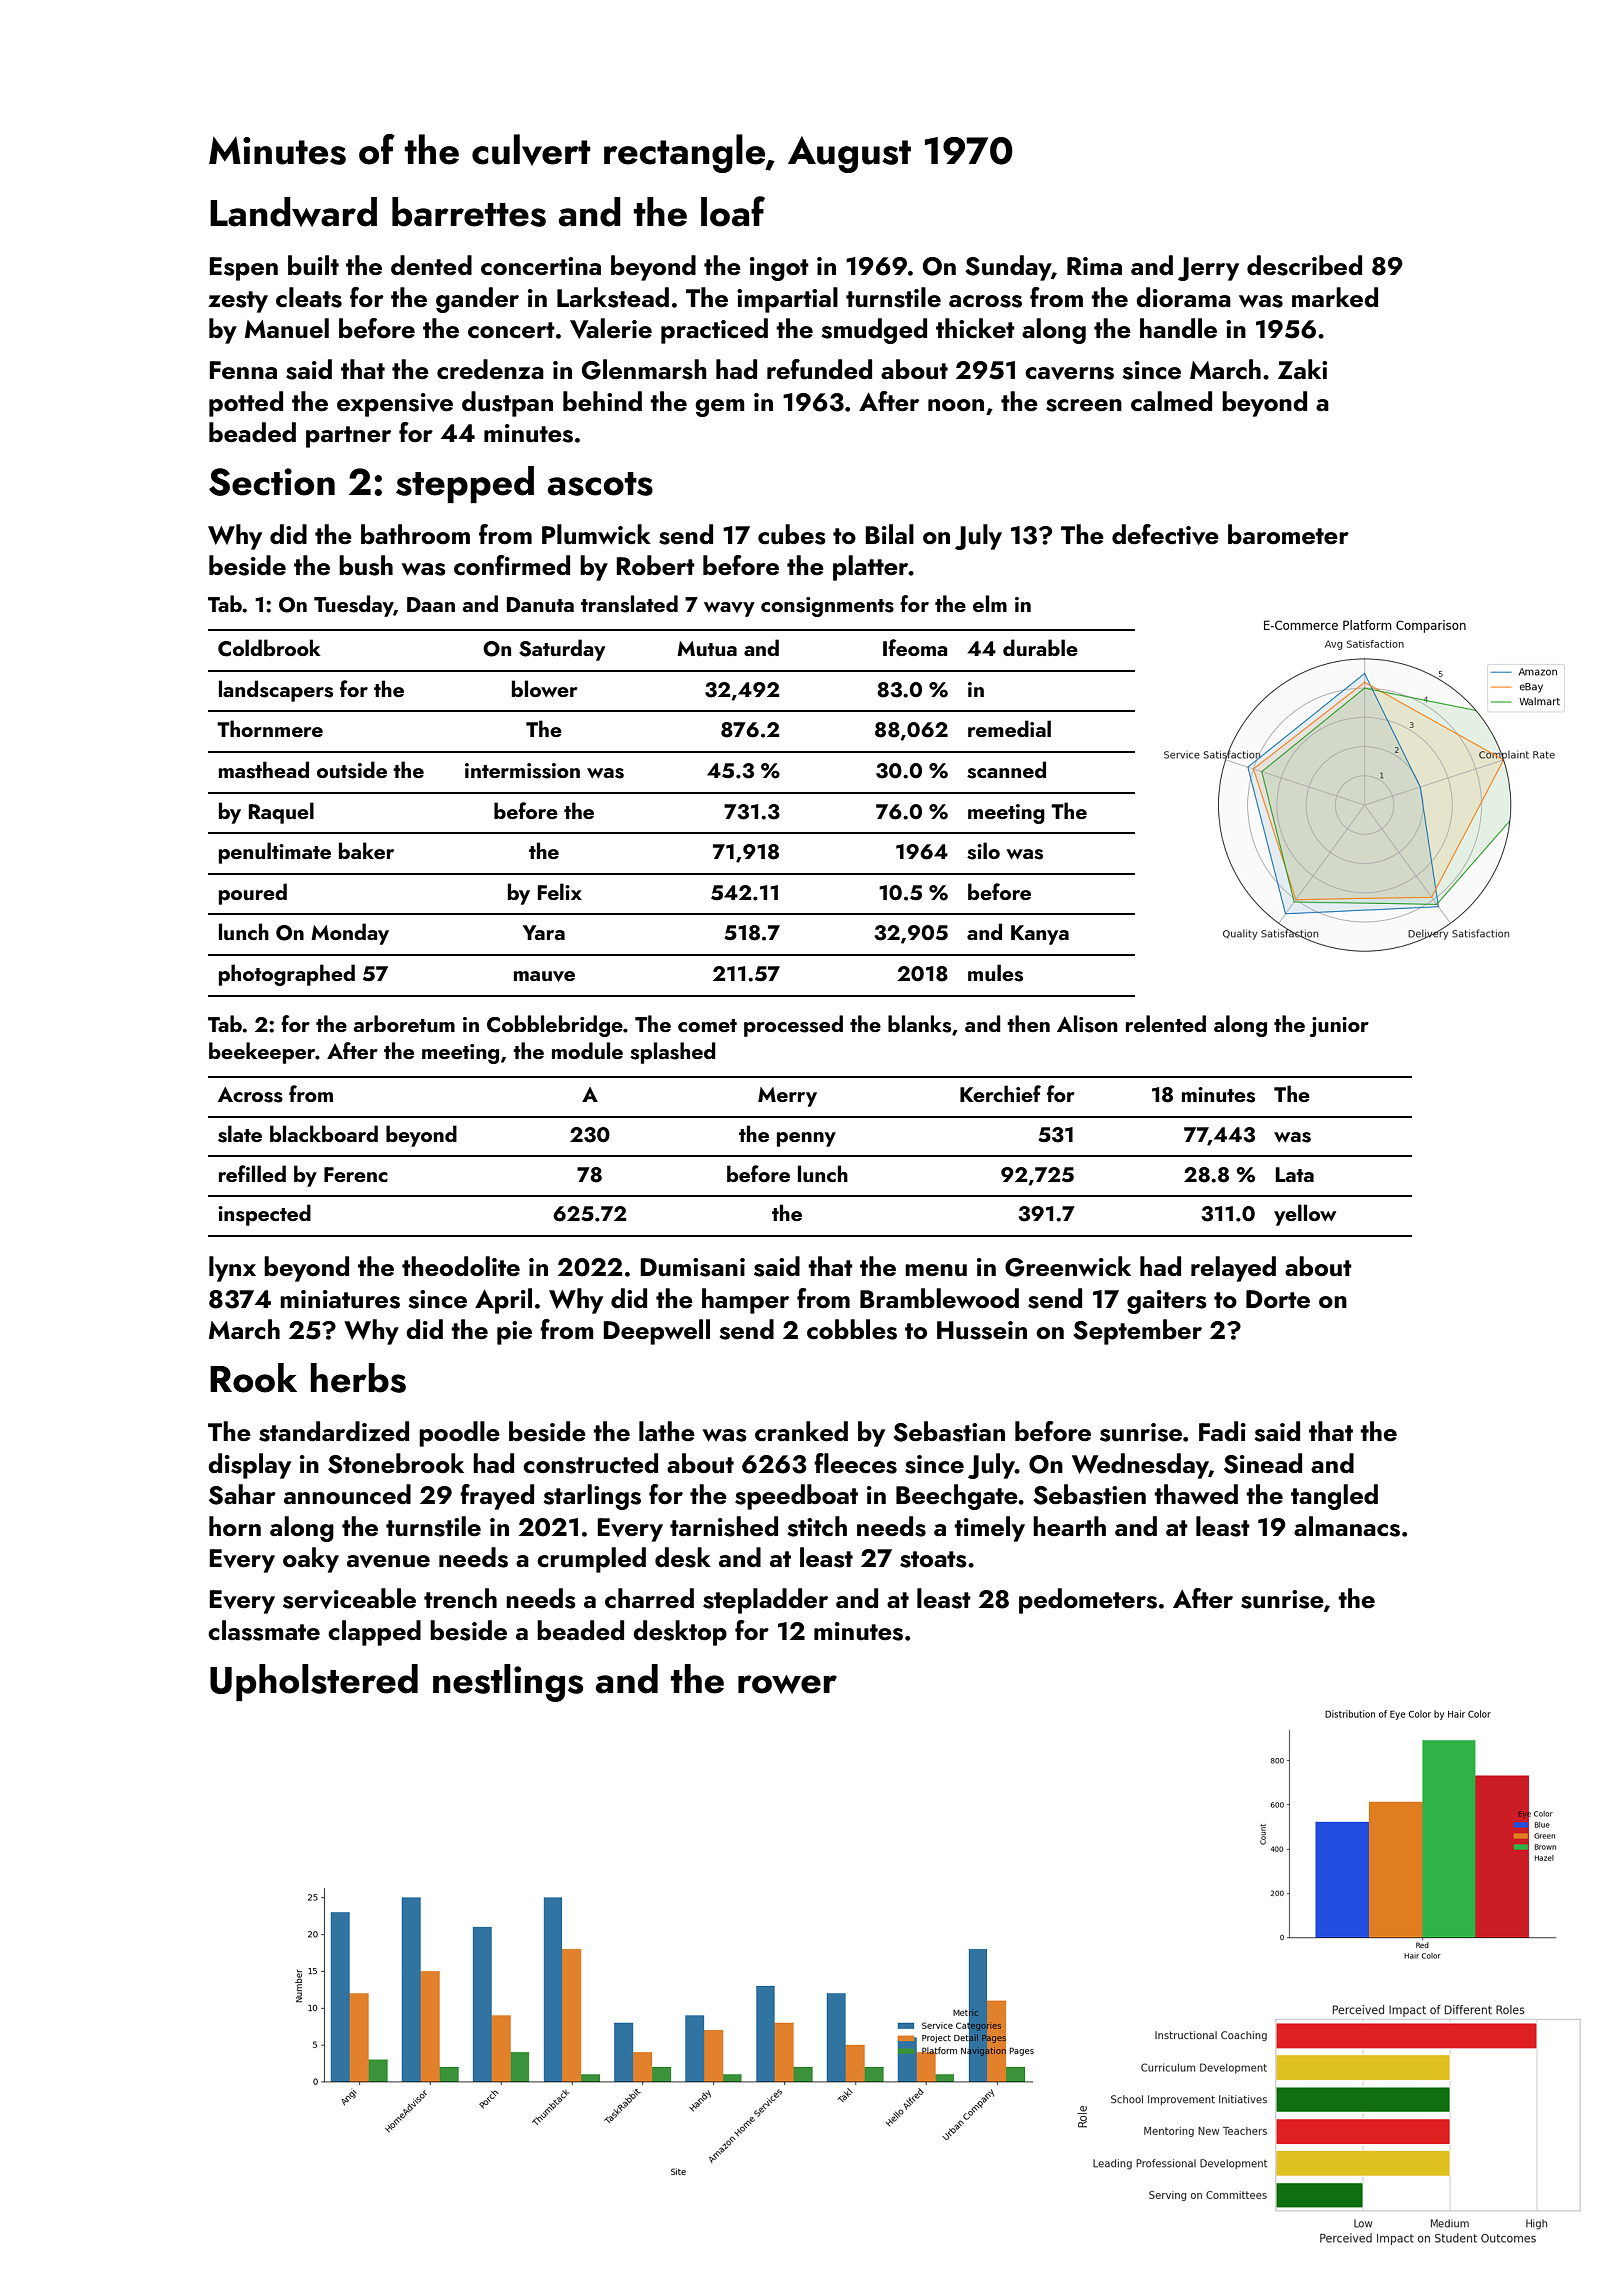 The width and height of the image is (1620, 2292). I want to click on silo, so click(983, 851).
